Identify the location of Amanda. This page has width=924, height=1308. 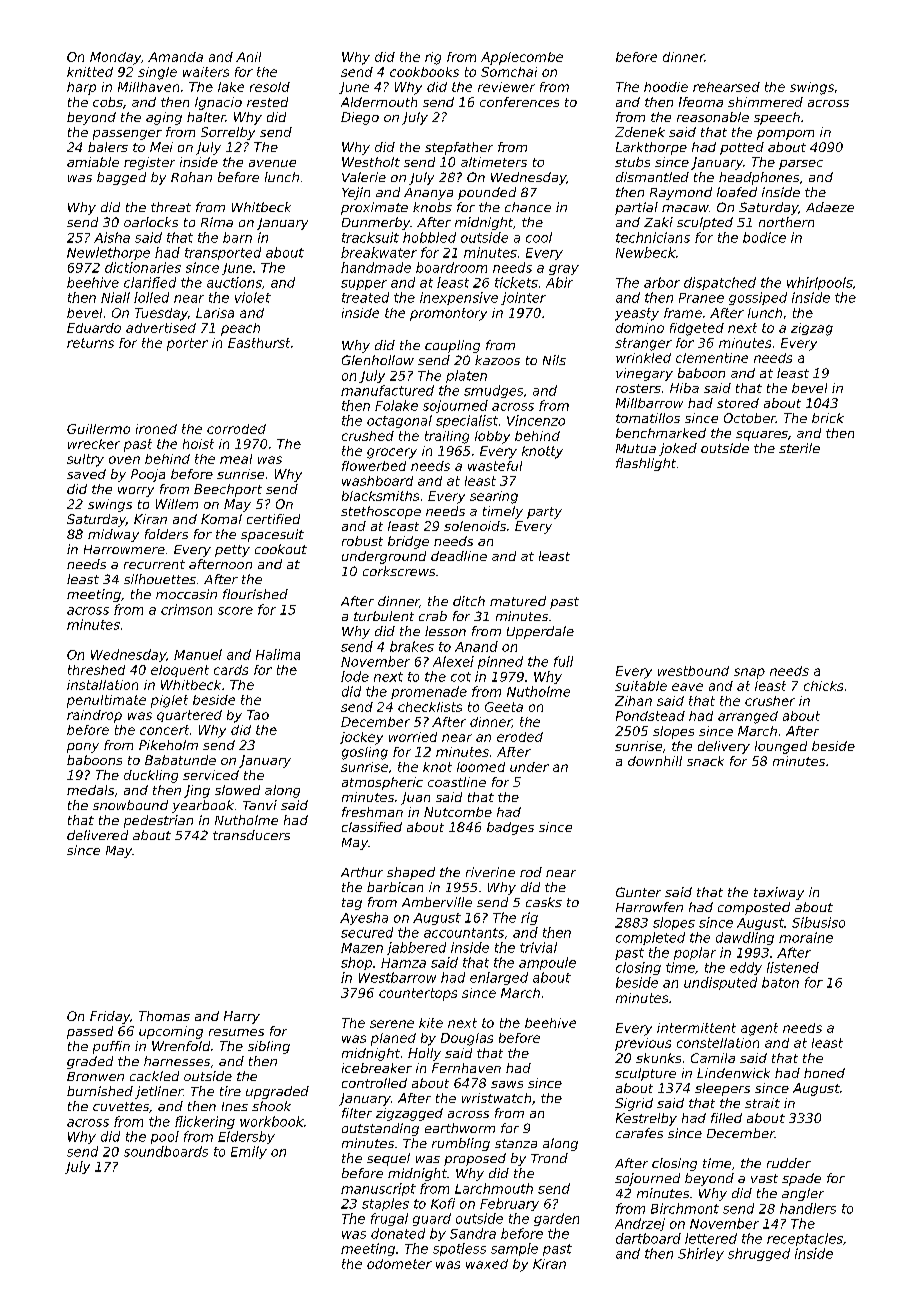
(175, 57).
